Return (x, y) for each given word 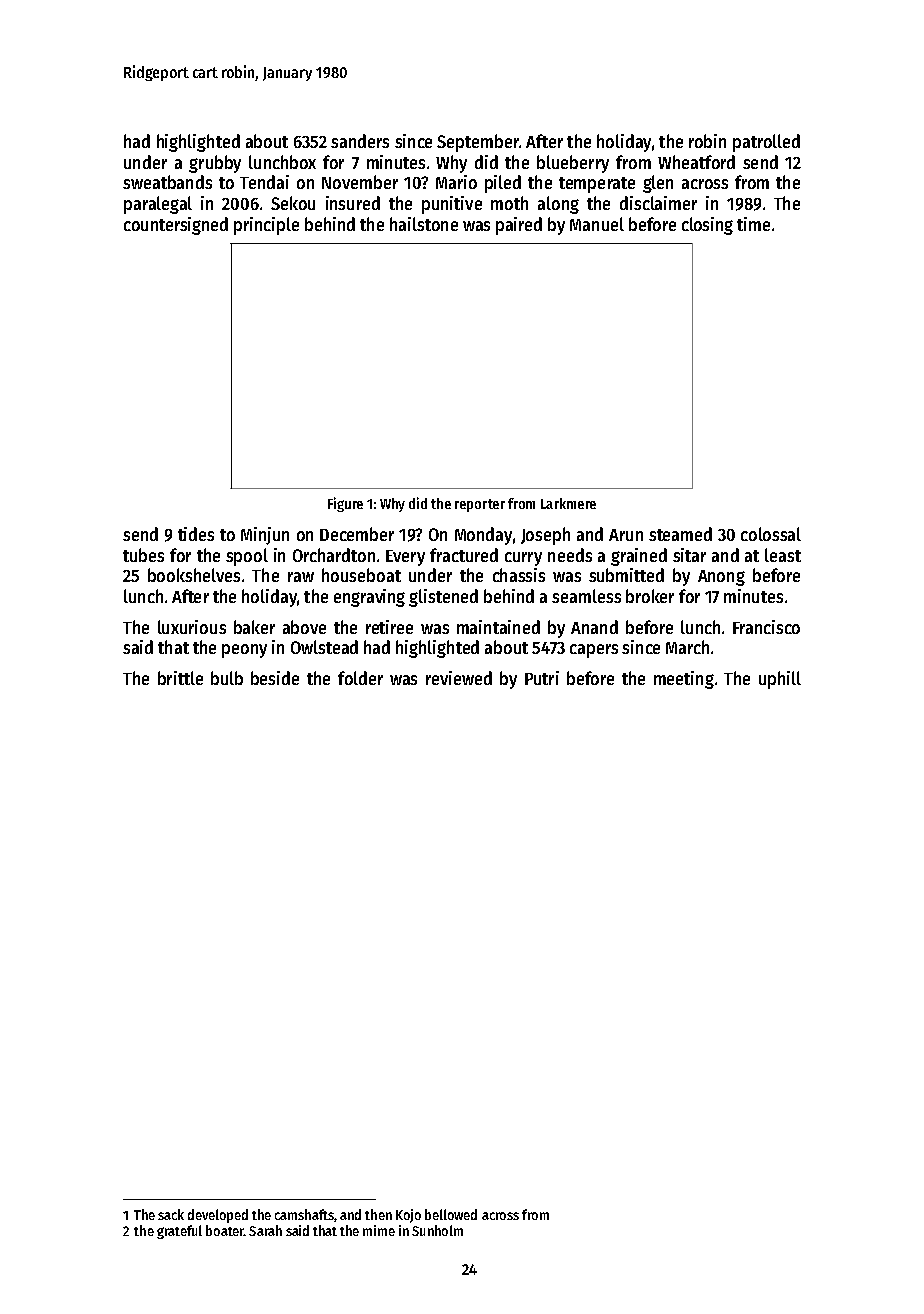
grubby (215, 164)
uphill (780, 680)
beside (275, 678)
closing (707, 226)
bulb (227, 678)
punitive (452, 205)
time (753, 224)
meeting (684, 680)
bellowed (451, 1214)
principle (266, 226)
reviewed (459, 678)
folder (360, 678)
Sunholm (437, 1230)
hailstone (424, 224)
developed (218, 1216)
